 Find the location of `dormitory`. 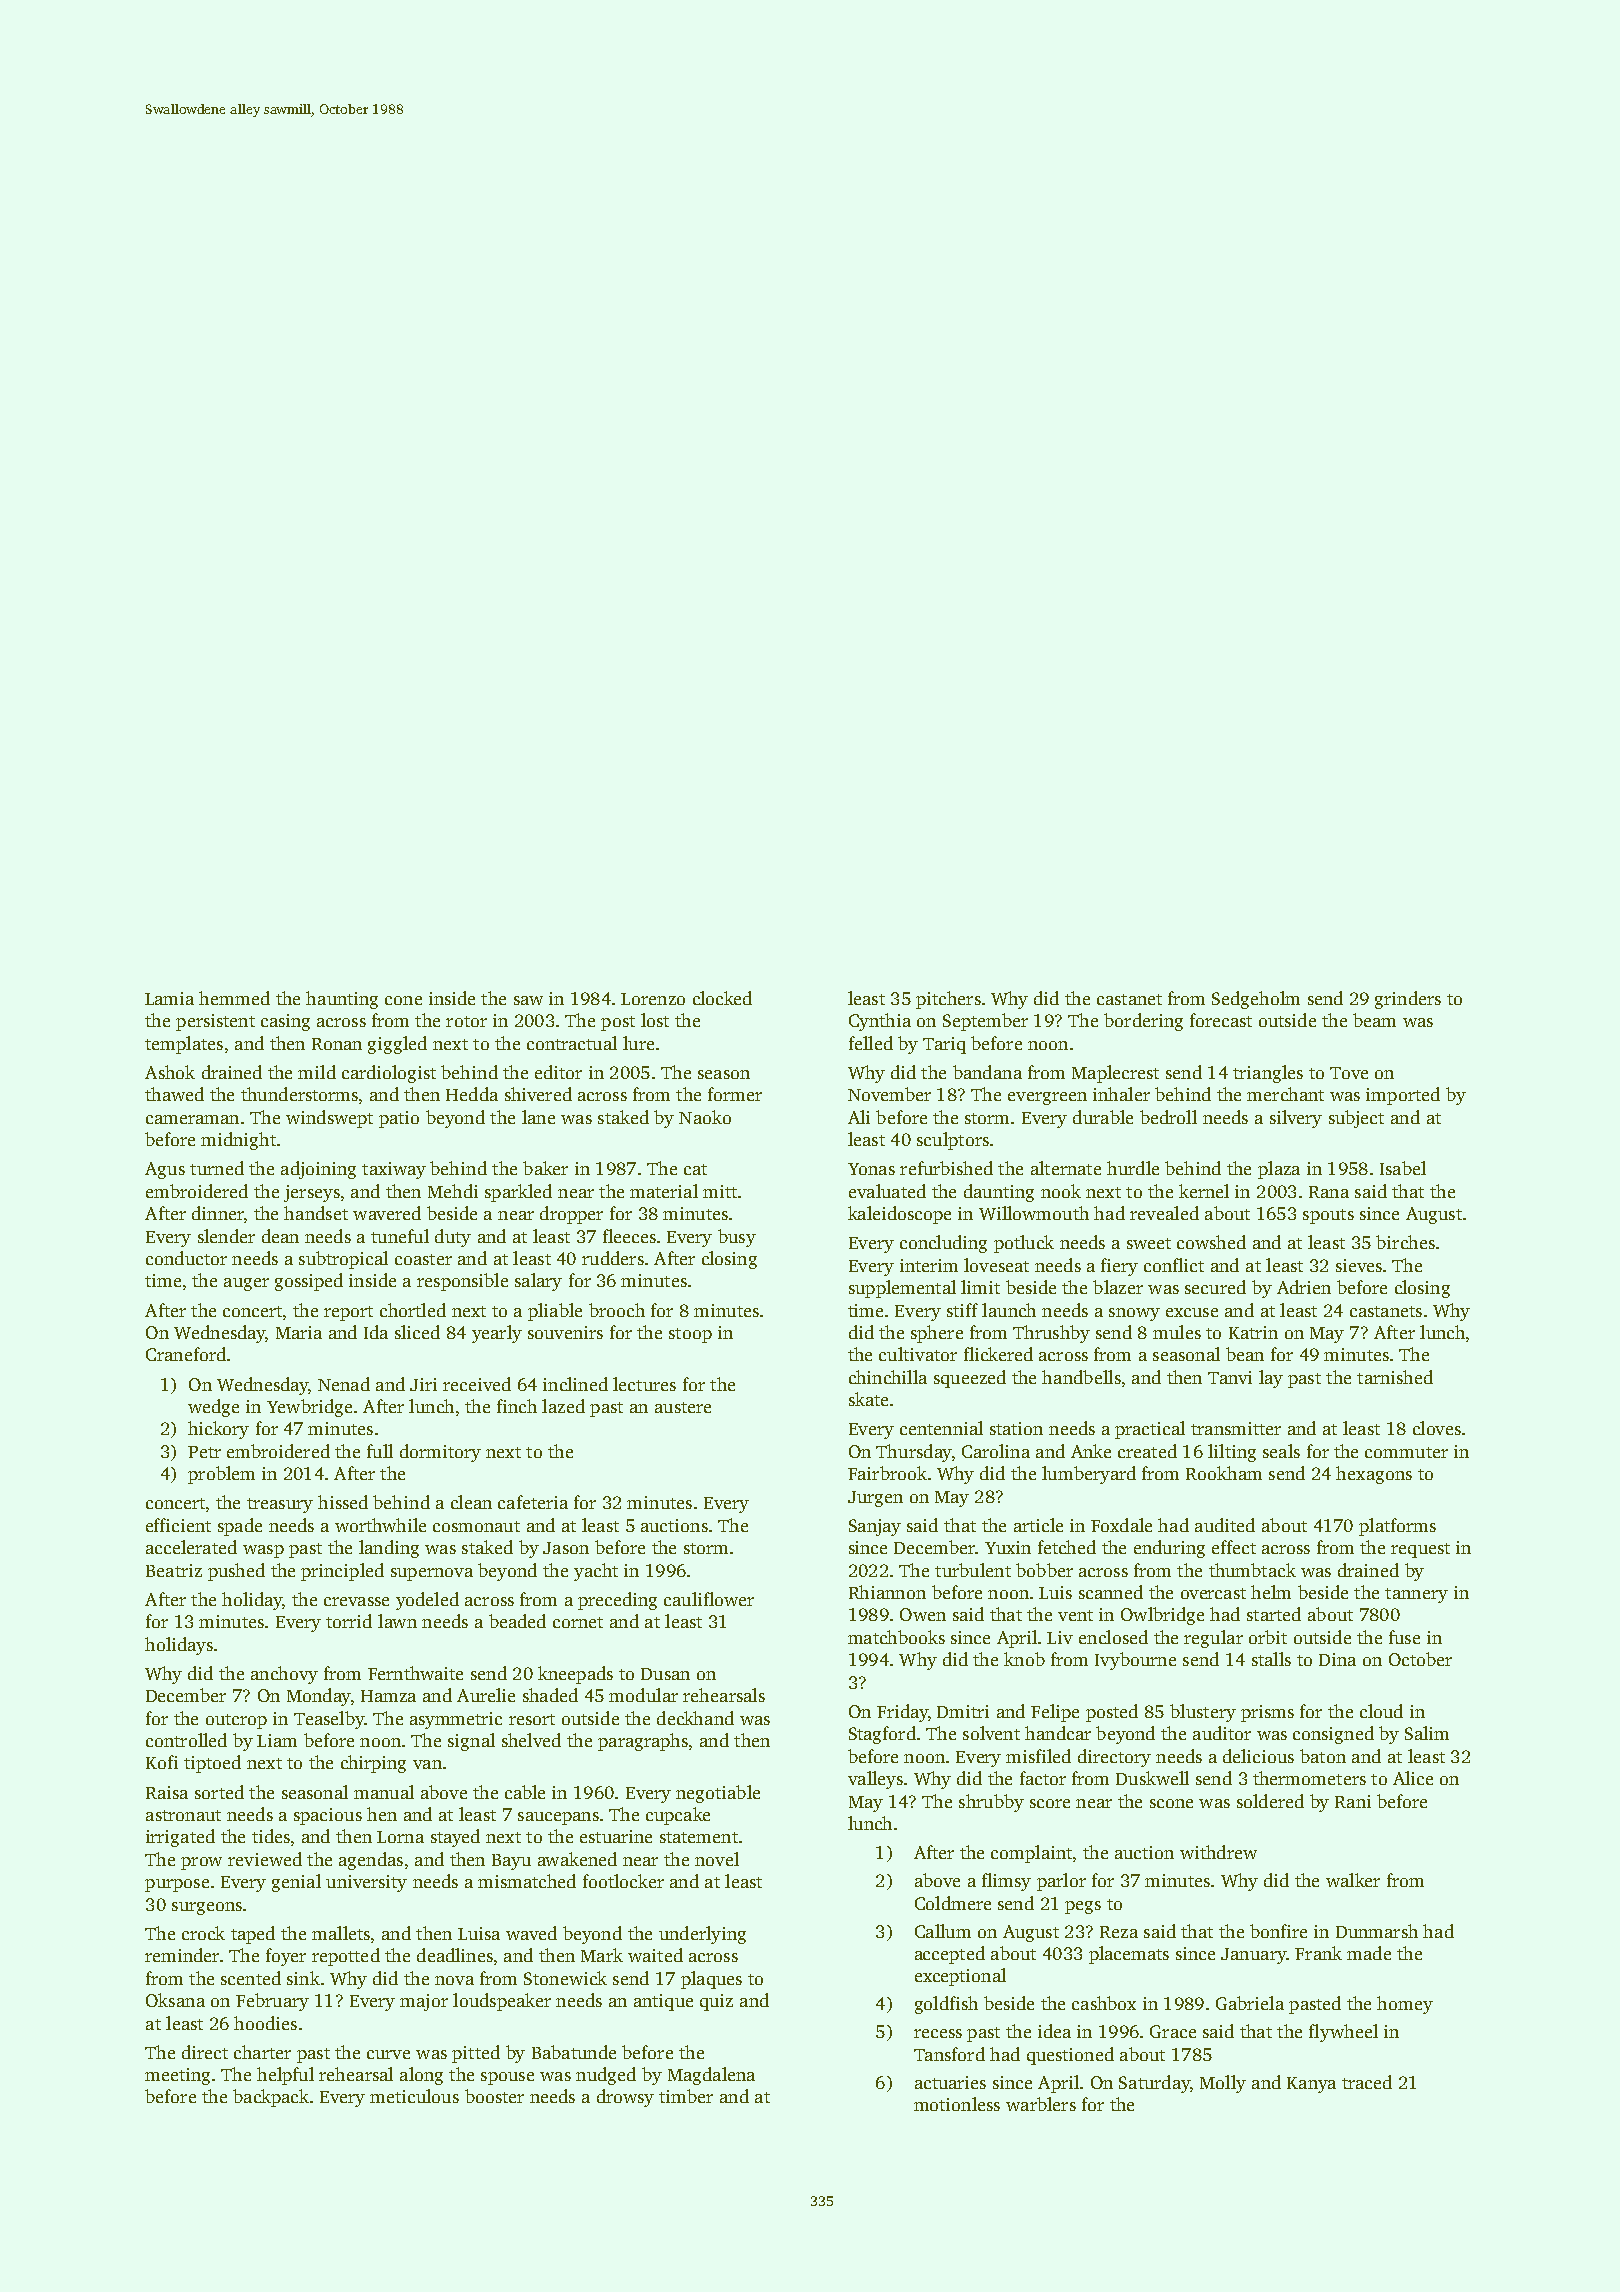

dormitory is located at coordinates (440, 1453).
